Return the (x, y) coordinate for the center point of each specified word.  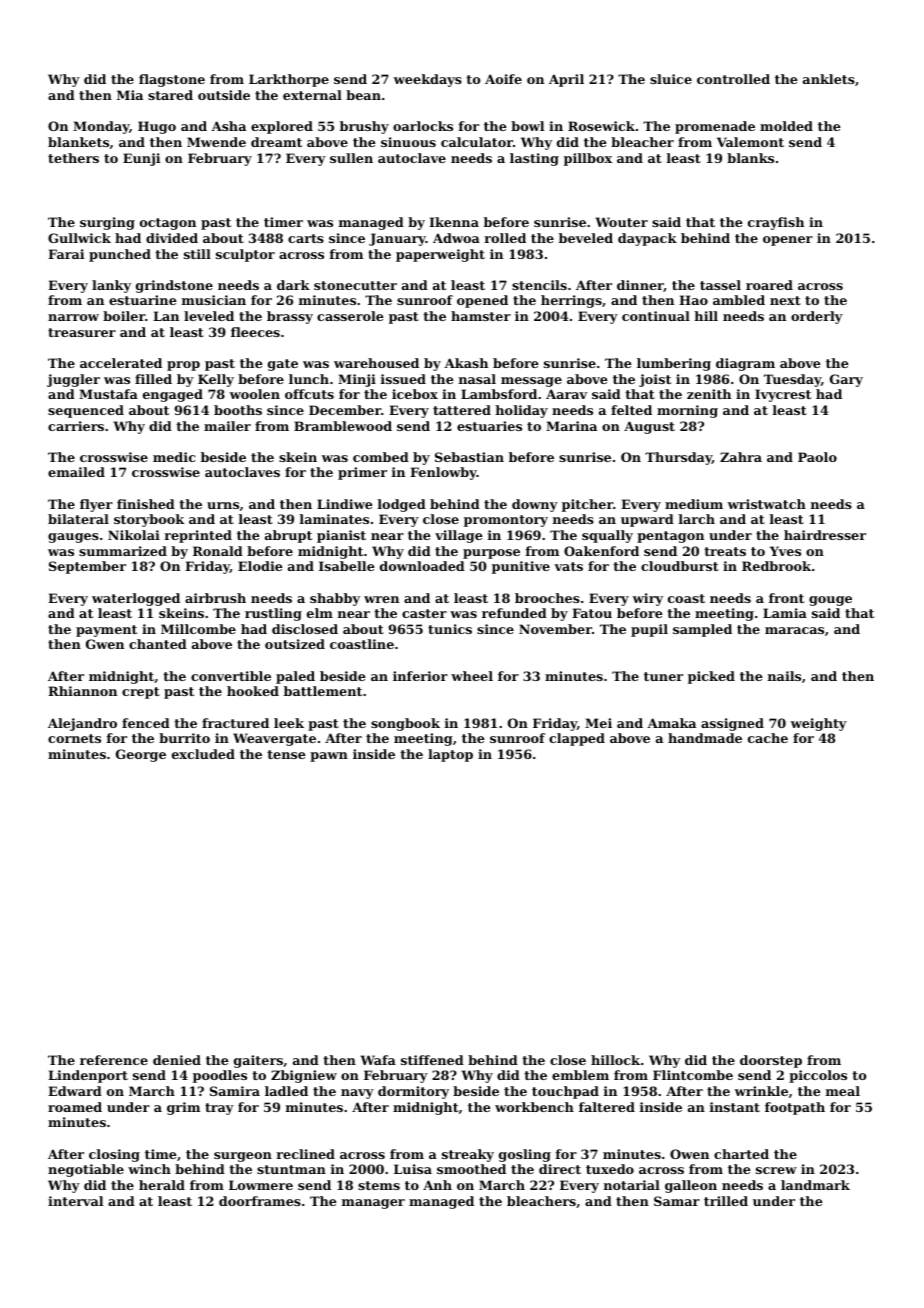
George (141, 755)
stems (379, 1185)
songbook (405, 724)
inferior (420, 676)
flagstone (172, 80)
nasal (477, 379)
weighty (819, 724)
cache (768, 738)
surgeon (243, 1157)
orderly (817, 317)
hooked (253, 691)
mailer (227, 426)
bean (363, 95)
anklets (829, 79)
